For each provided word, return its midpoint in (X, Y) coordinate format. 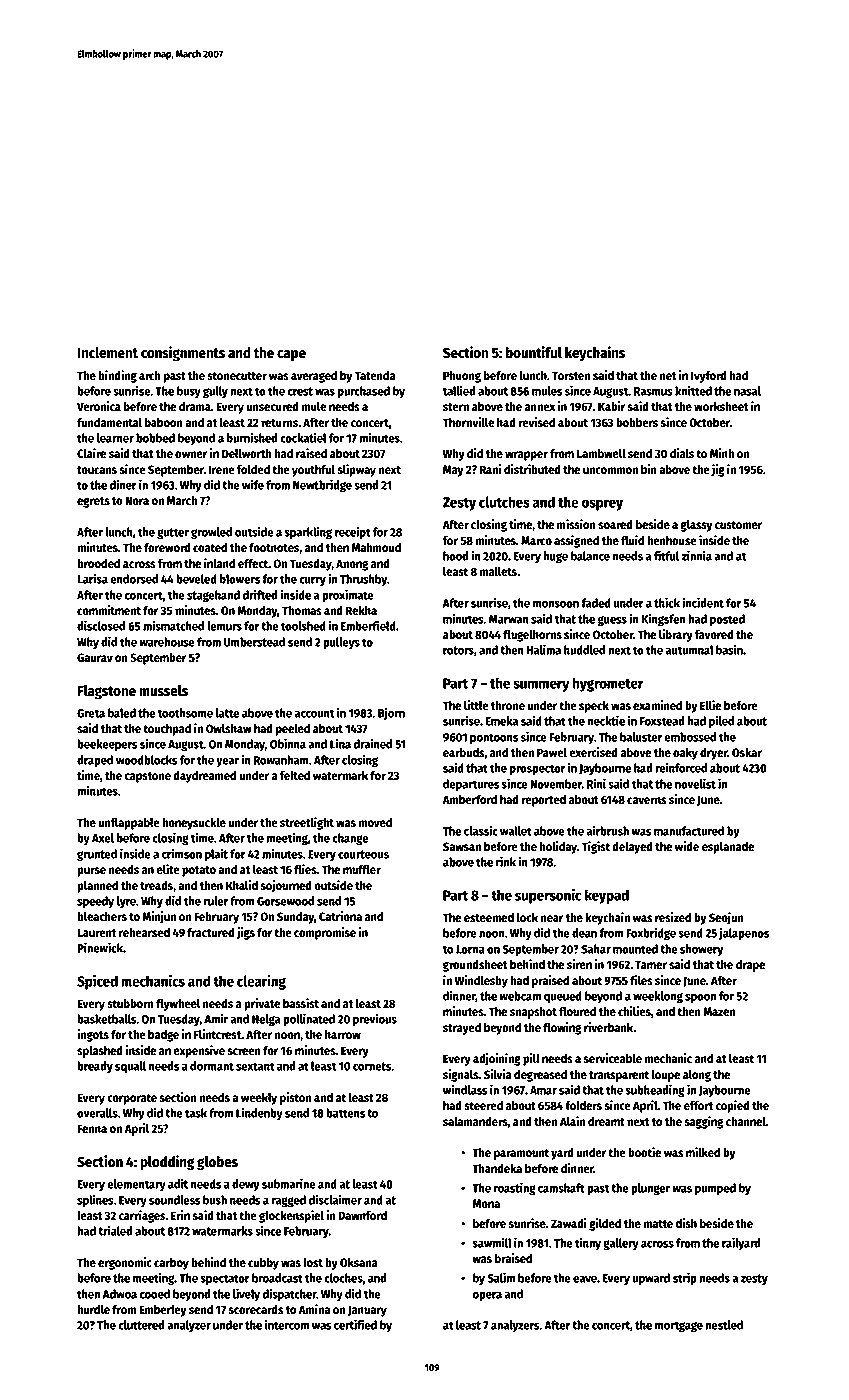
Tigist (596, 847)
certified (355, 1324)
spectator (225, 1279)
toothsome (185, 713)
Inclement (108, 353)
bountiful (534, 352)
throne (508, 705)
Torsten (571, 375)
